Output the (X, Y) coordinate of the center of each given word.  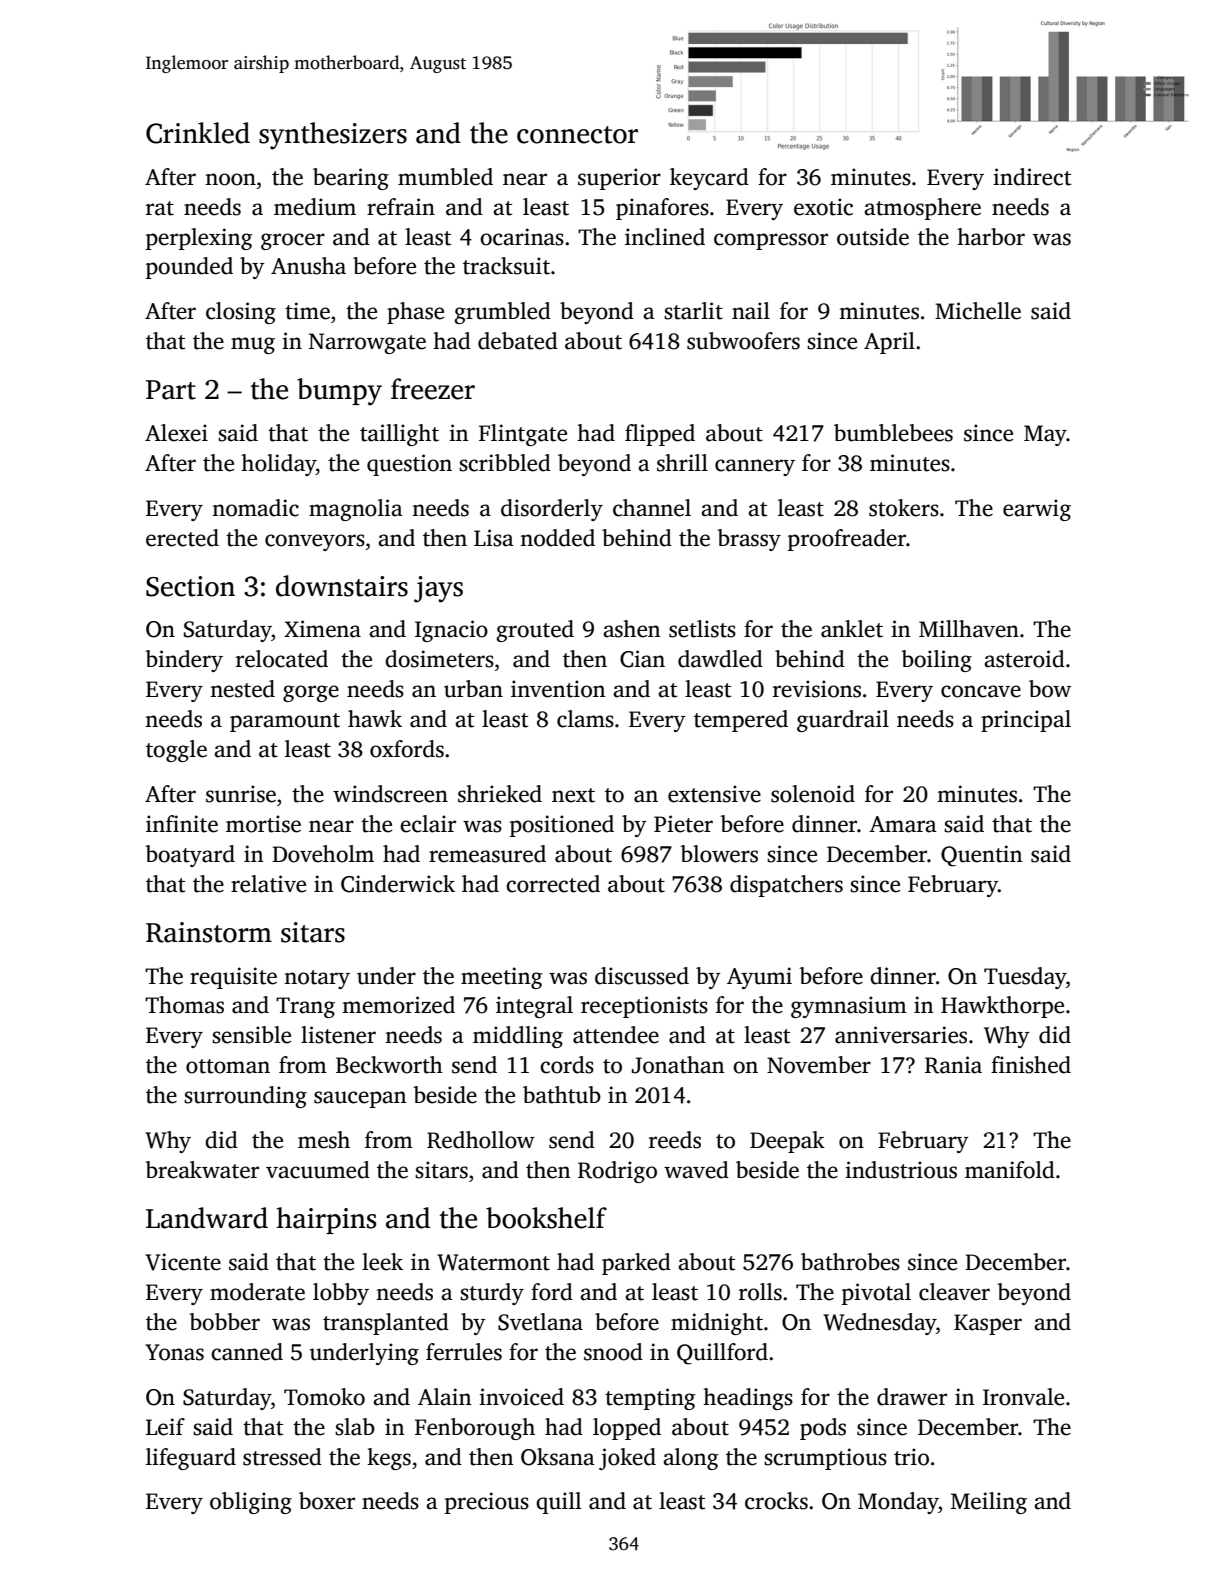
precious (487, 1503)
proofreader (847, 540)
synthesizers (333, 136)
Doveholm (323, 854)
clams (585, 719)
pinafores (662, 209)
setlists (702, 629)
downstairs (342, 586)
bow (1050, 689)
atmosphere (922, 209)
